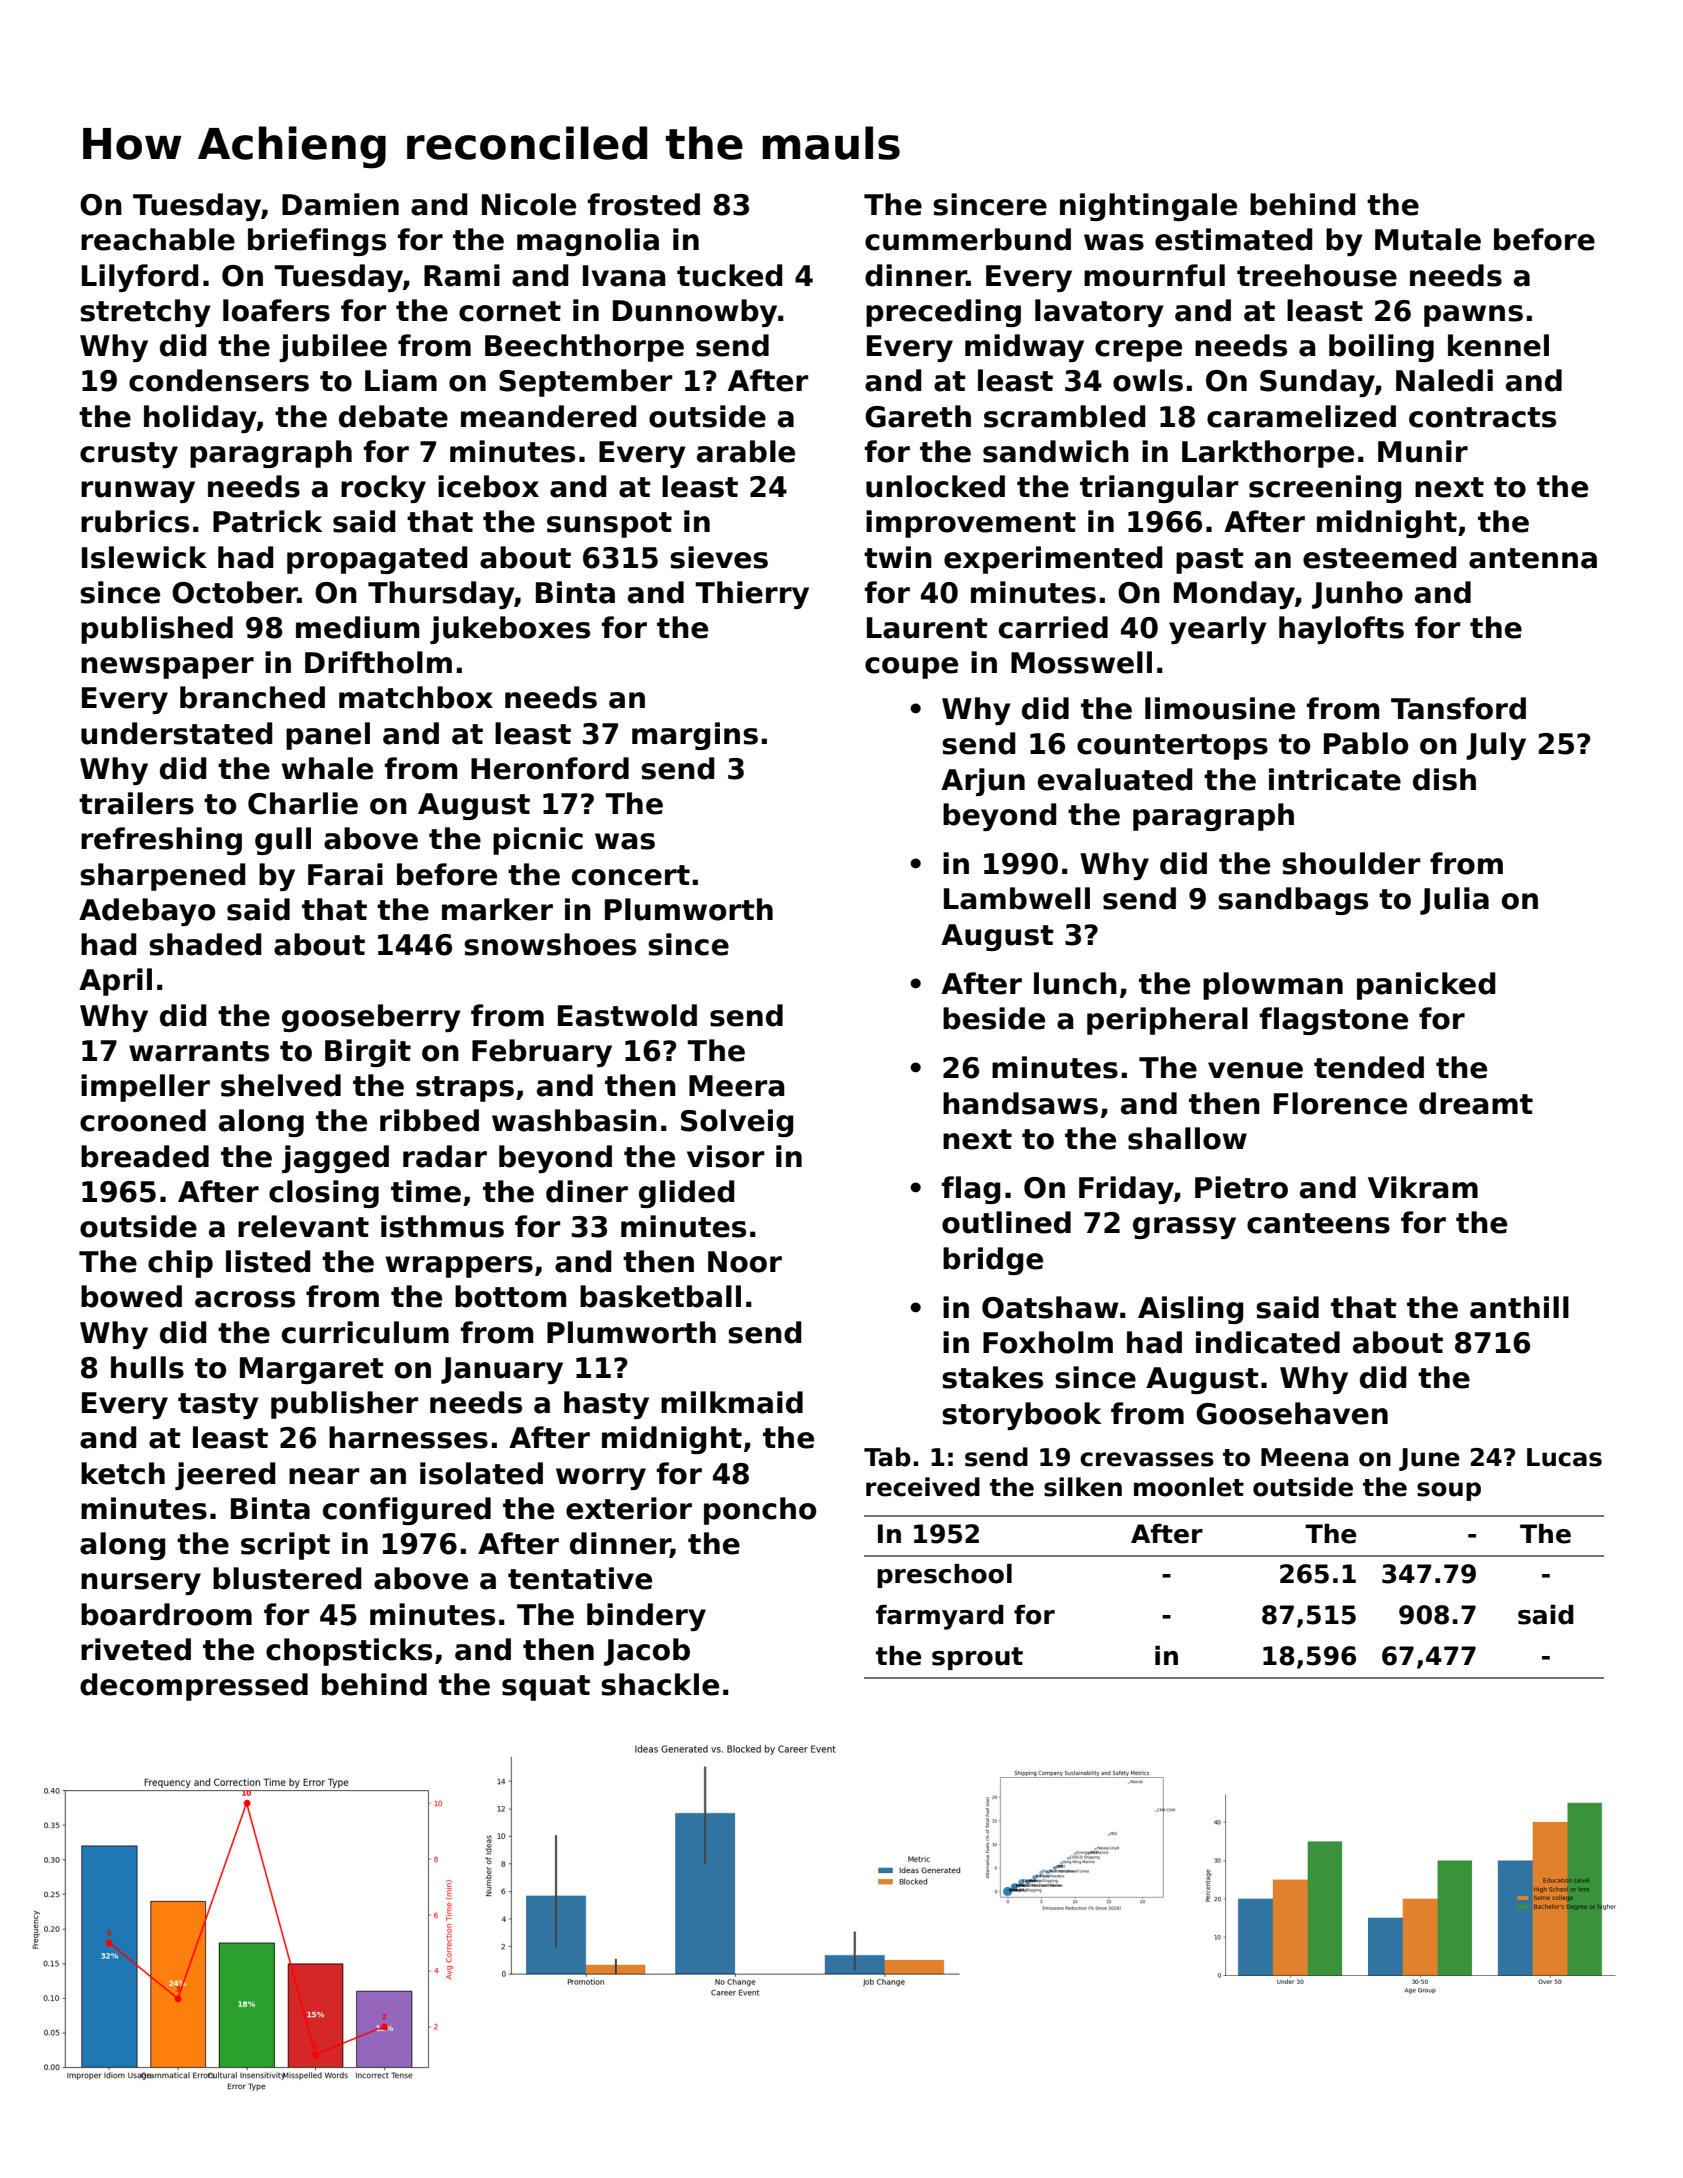  Describe the element at coordinates (584, 348) in the screenshot. I see `Beechthorpe` at that location.
